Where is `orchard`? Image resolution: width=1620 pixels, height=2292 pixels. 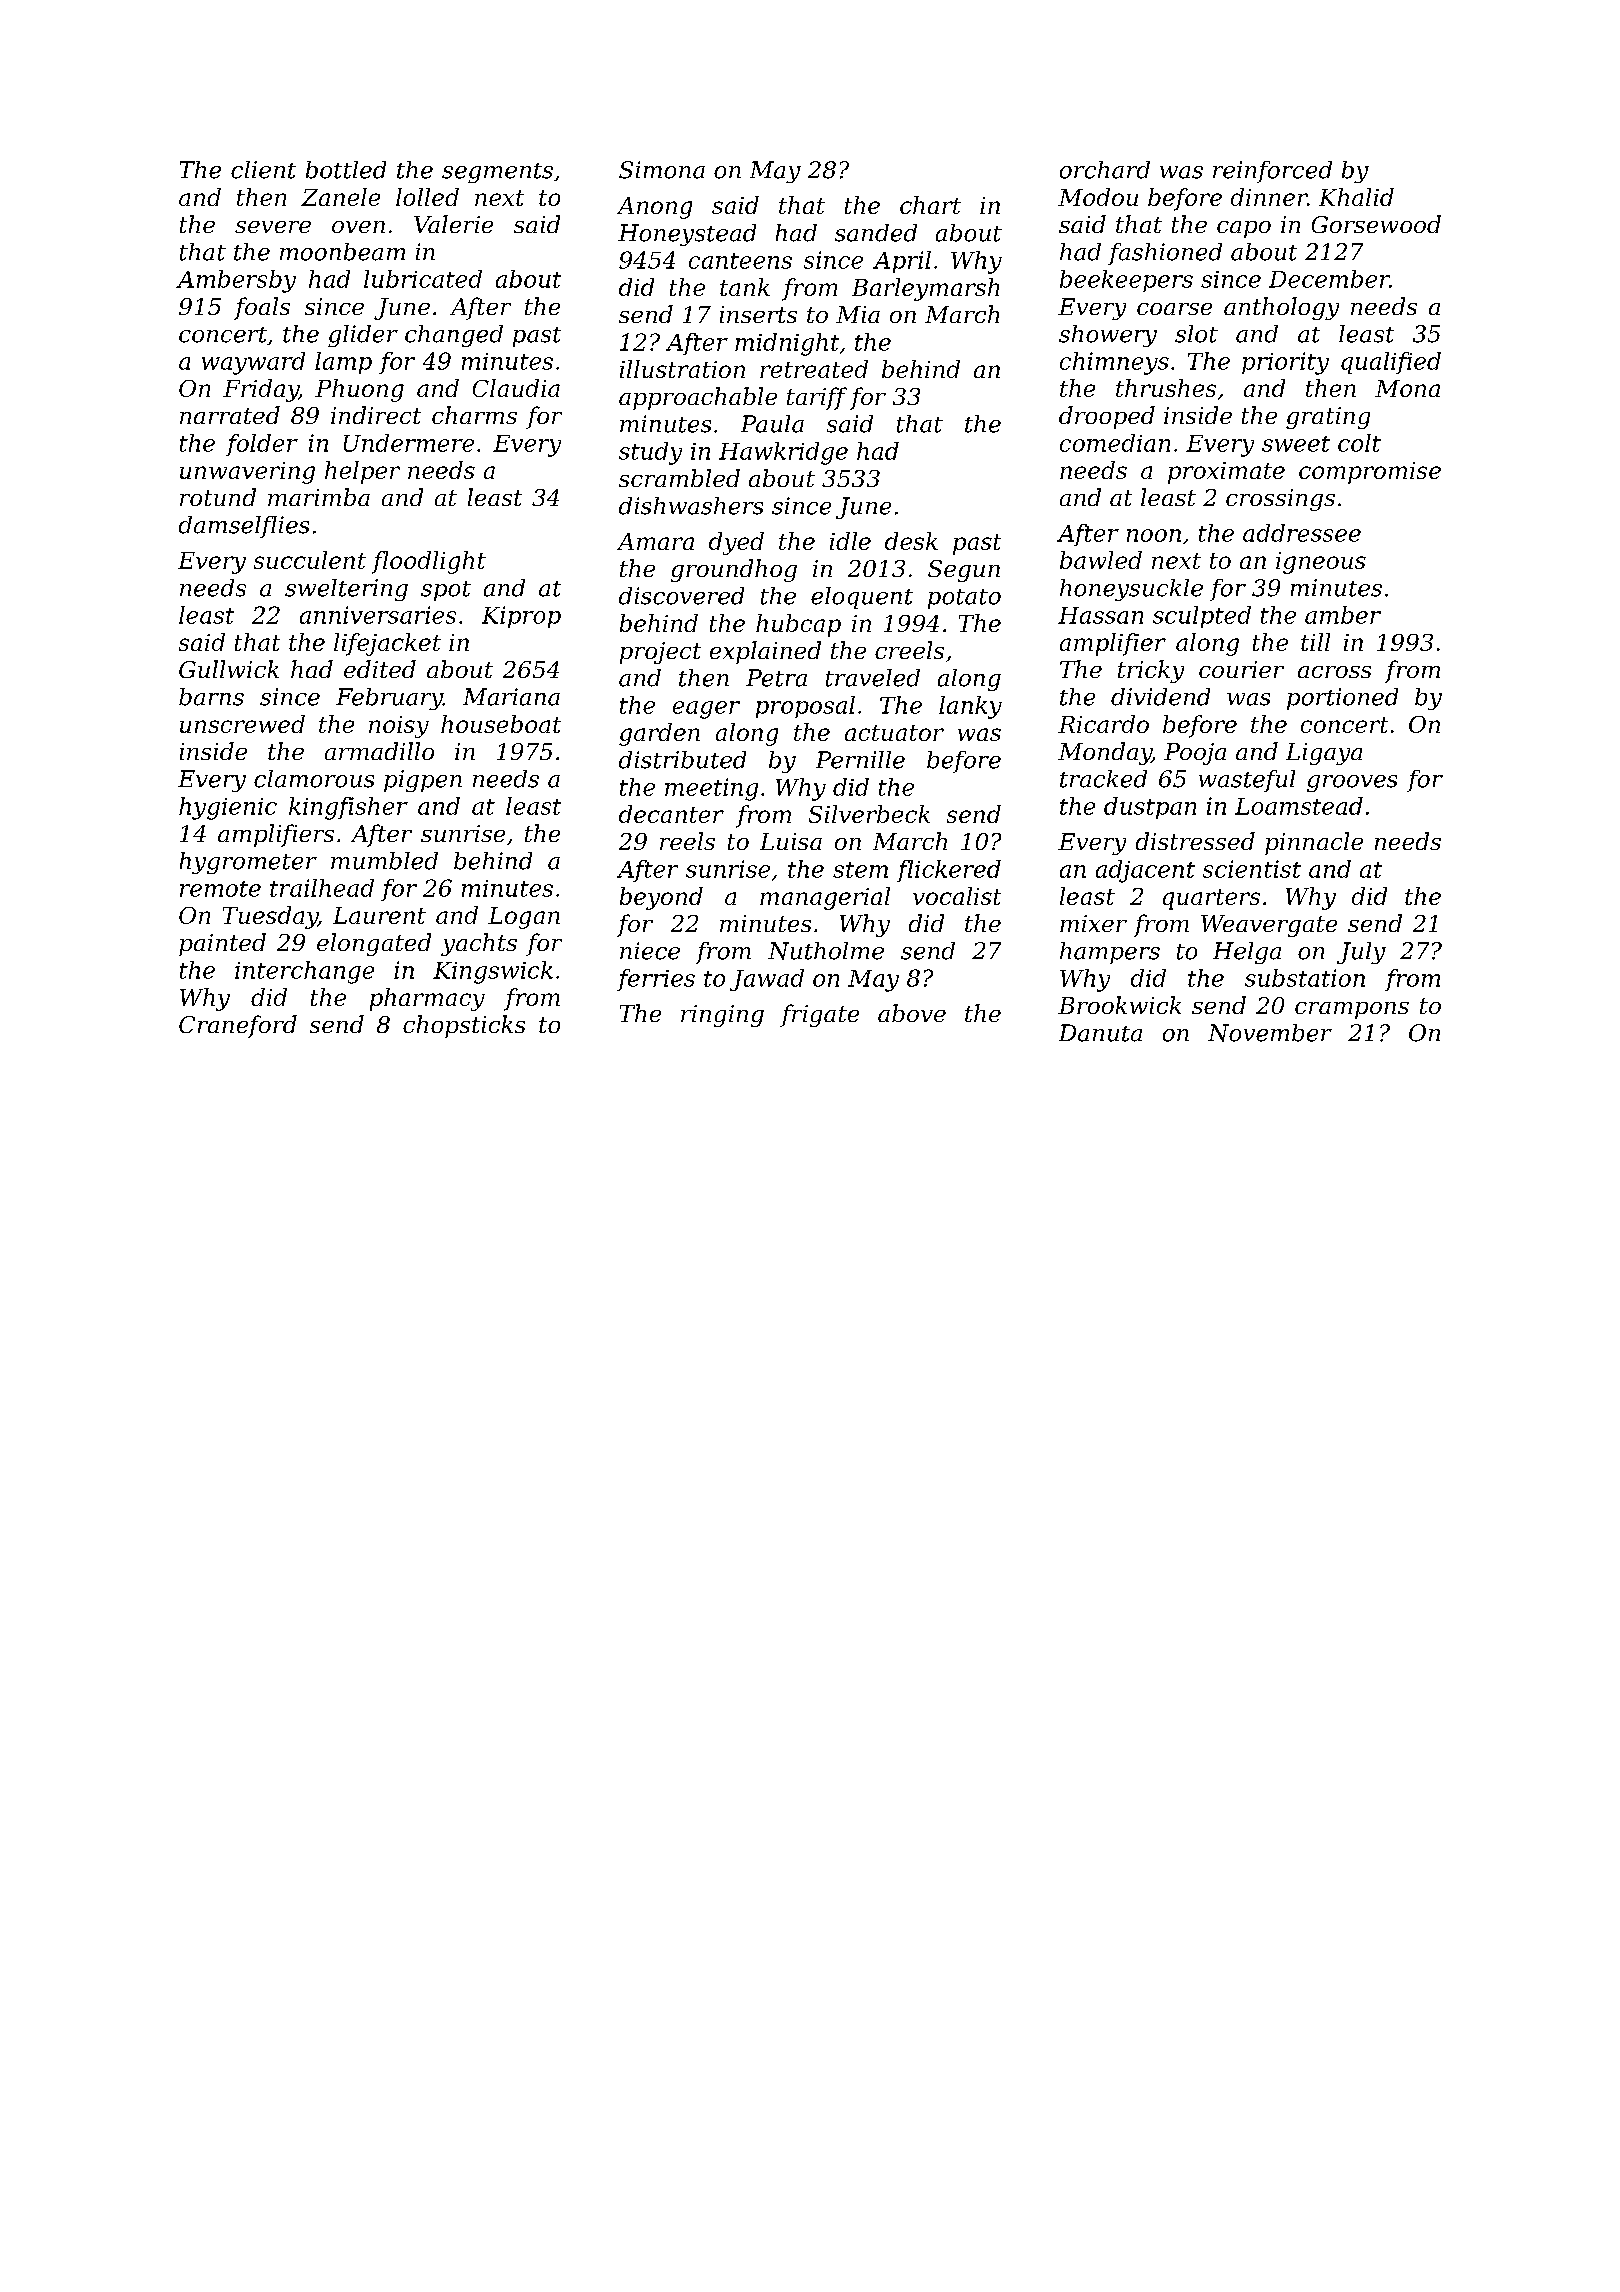
orchard is located at coordinates (1105, 170).
